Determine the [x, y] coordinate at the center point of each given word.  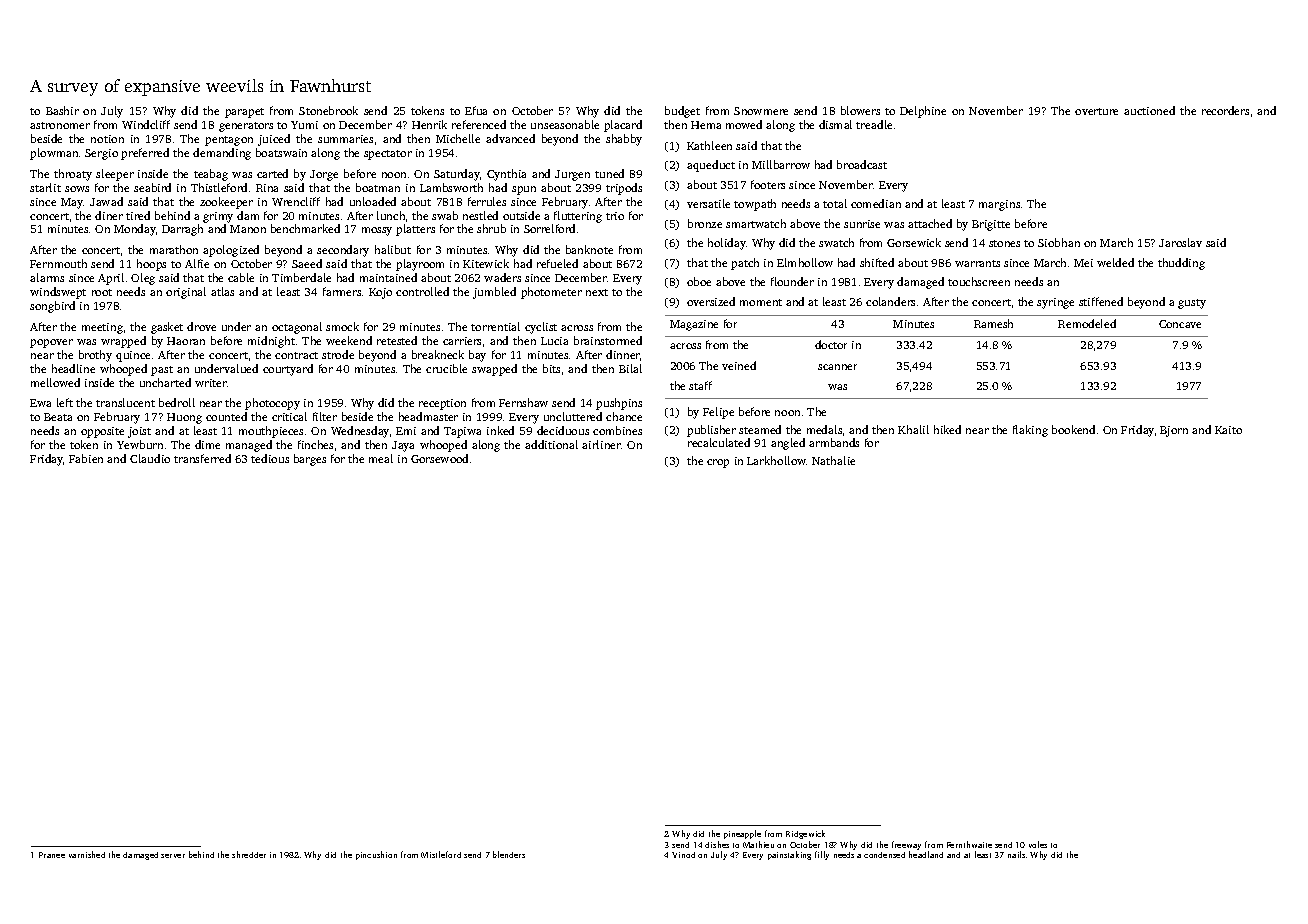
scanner [837, 367]
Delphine [923, 112]
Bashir [62, 110]
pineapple [742, 834]
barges [310, 460]
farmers [342, 291]
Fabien [86, 458]
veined [739, 365]
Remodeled [1087, 323]
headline [73, 368]
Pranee [52, 855]
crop [718, 463]
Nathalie [833, 460]
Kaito [1228, 430]
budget [682, 112]
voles [1038, 844]
